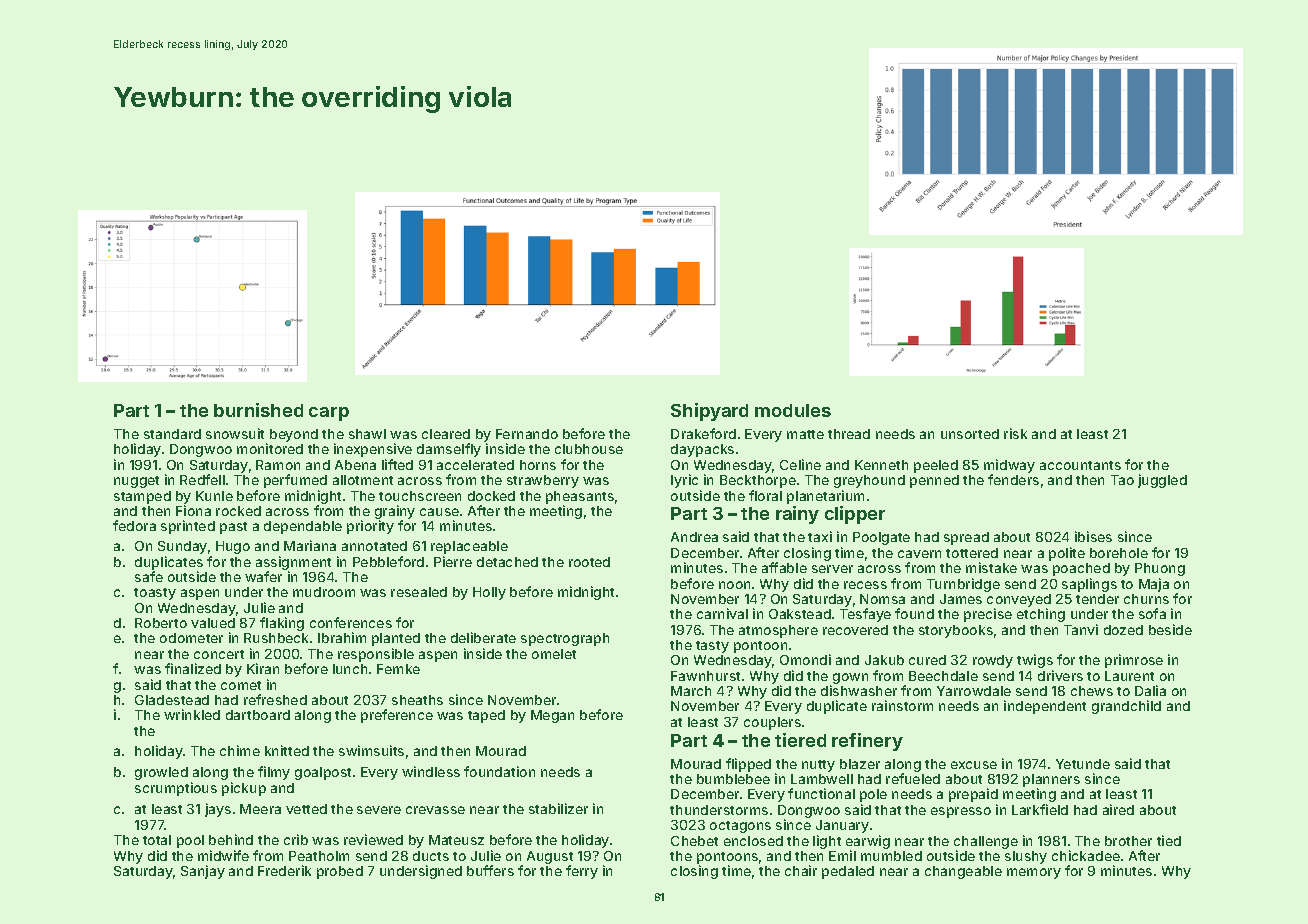 This image has width=1308, height=924. What do you see at coordinates (491, 496) in the image?
I see `docked` at bounding box center [491, 496].
